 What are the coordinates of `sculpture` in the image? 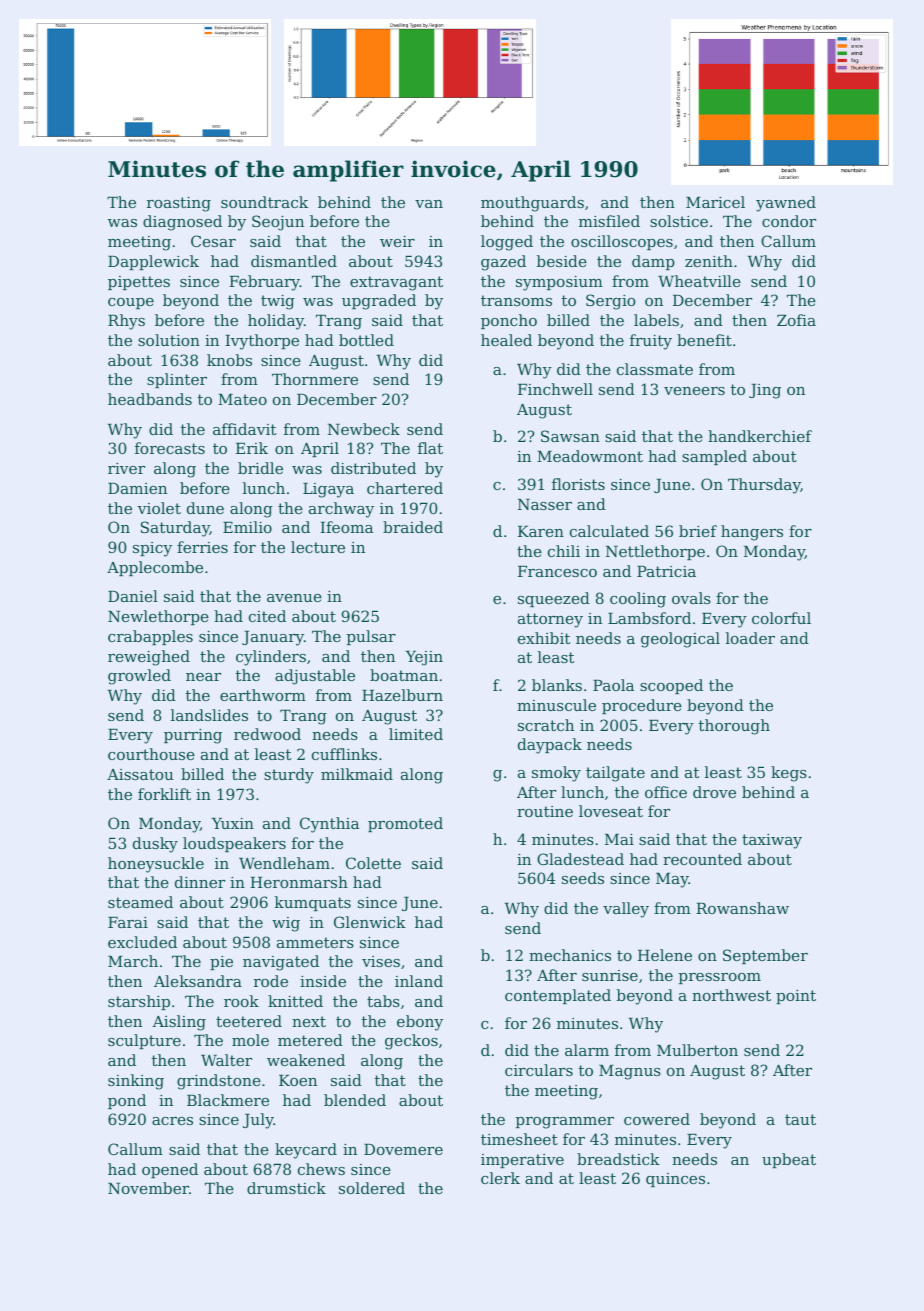 It's located at (144, 1041).
